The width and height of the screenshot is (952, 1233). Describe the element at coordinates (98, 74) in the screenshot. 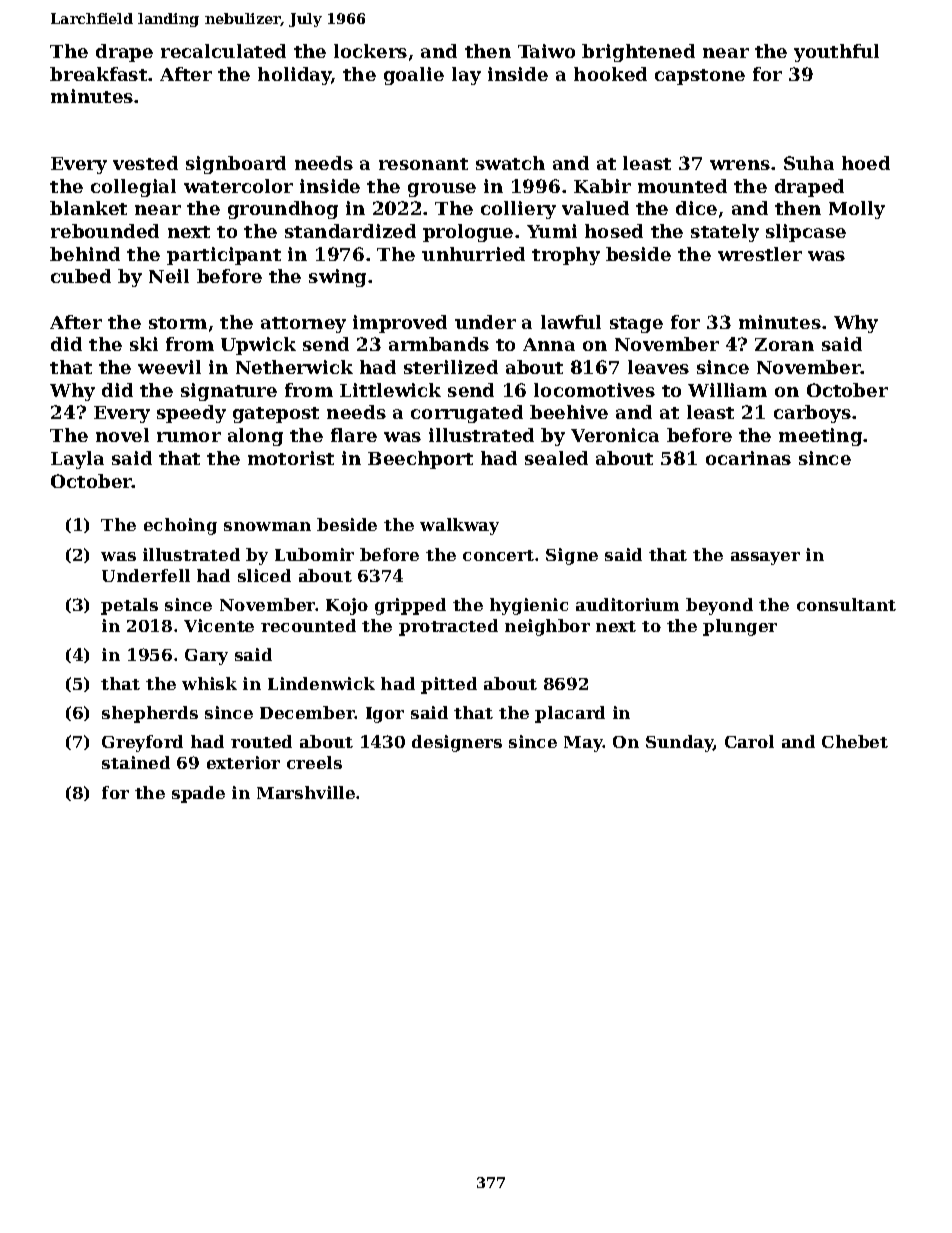

I see `breakfast` at that location.
